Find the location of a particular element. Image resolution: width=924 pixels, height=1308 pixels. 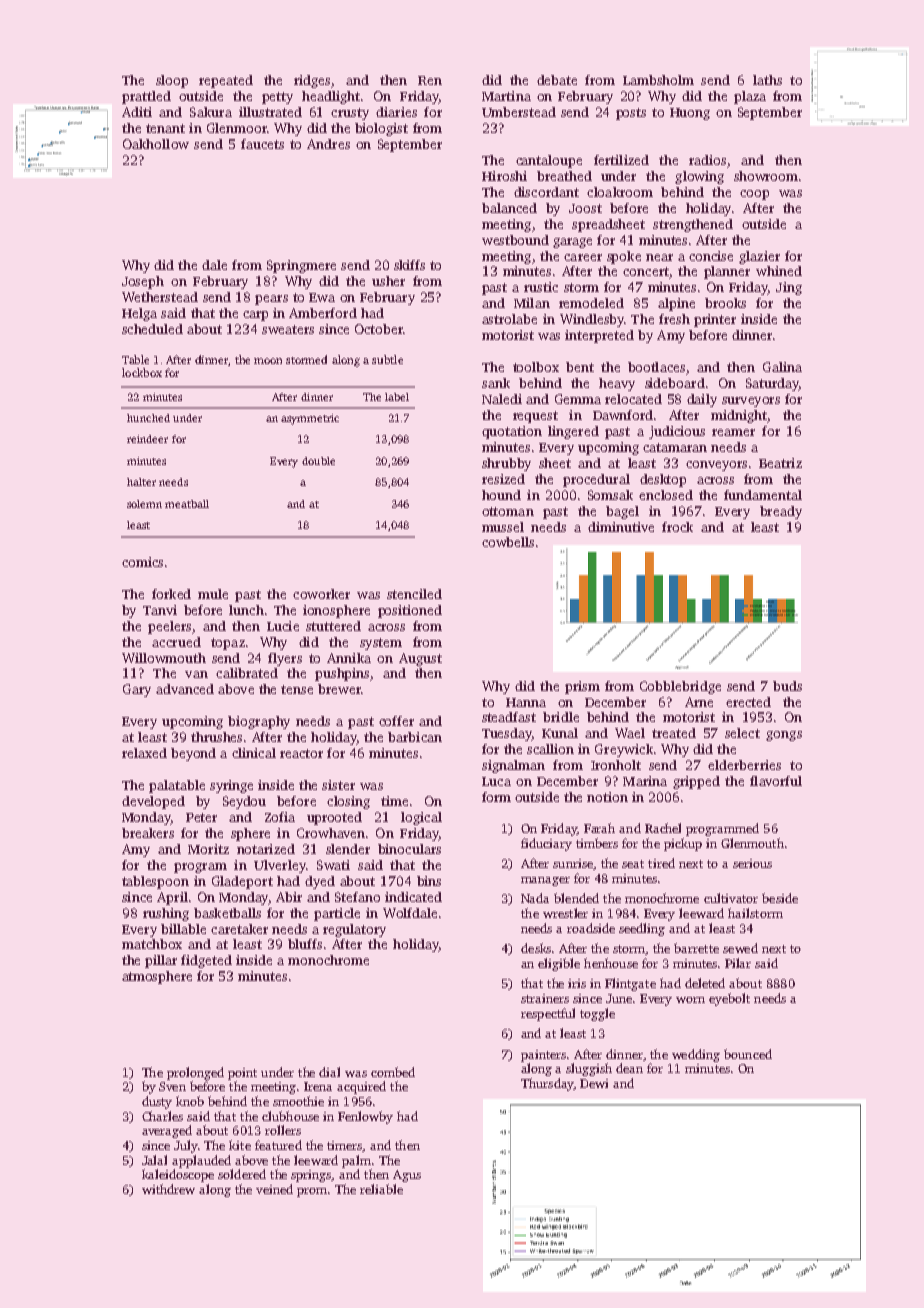

ridges is located at coordinates (312, 81).
